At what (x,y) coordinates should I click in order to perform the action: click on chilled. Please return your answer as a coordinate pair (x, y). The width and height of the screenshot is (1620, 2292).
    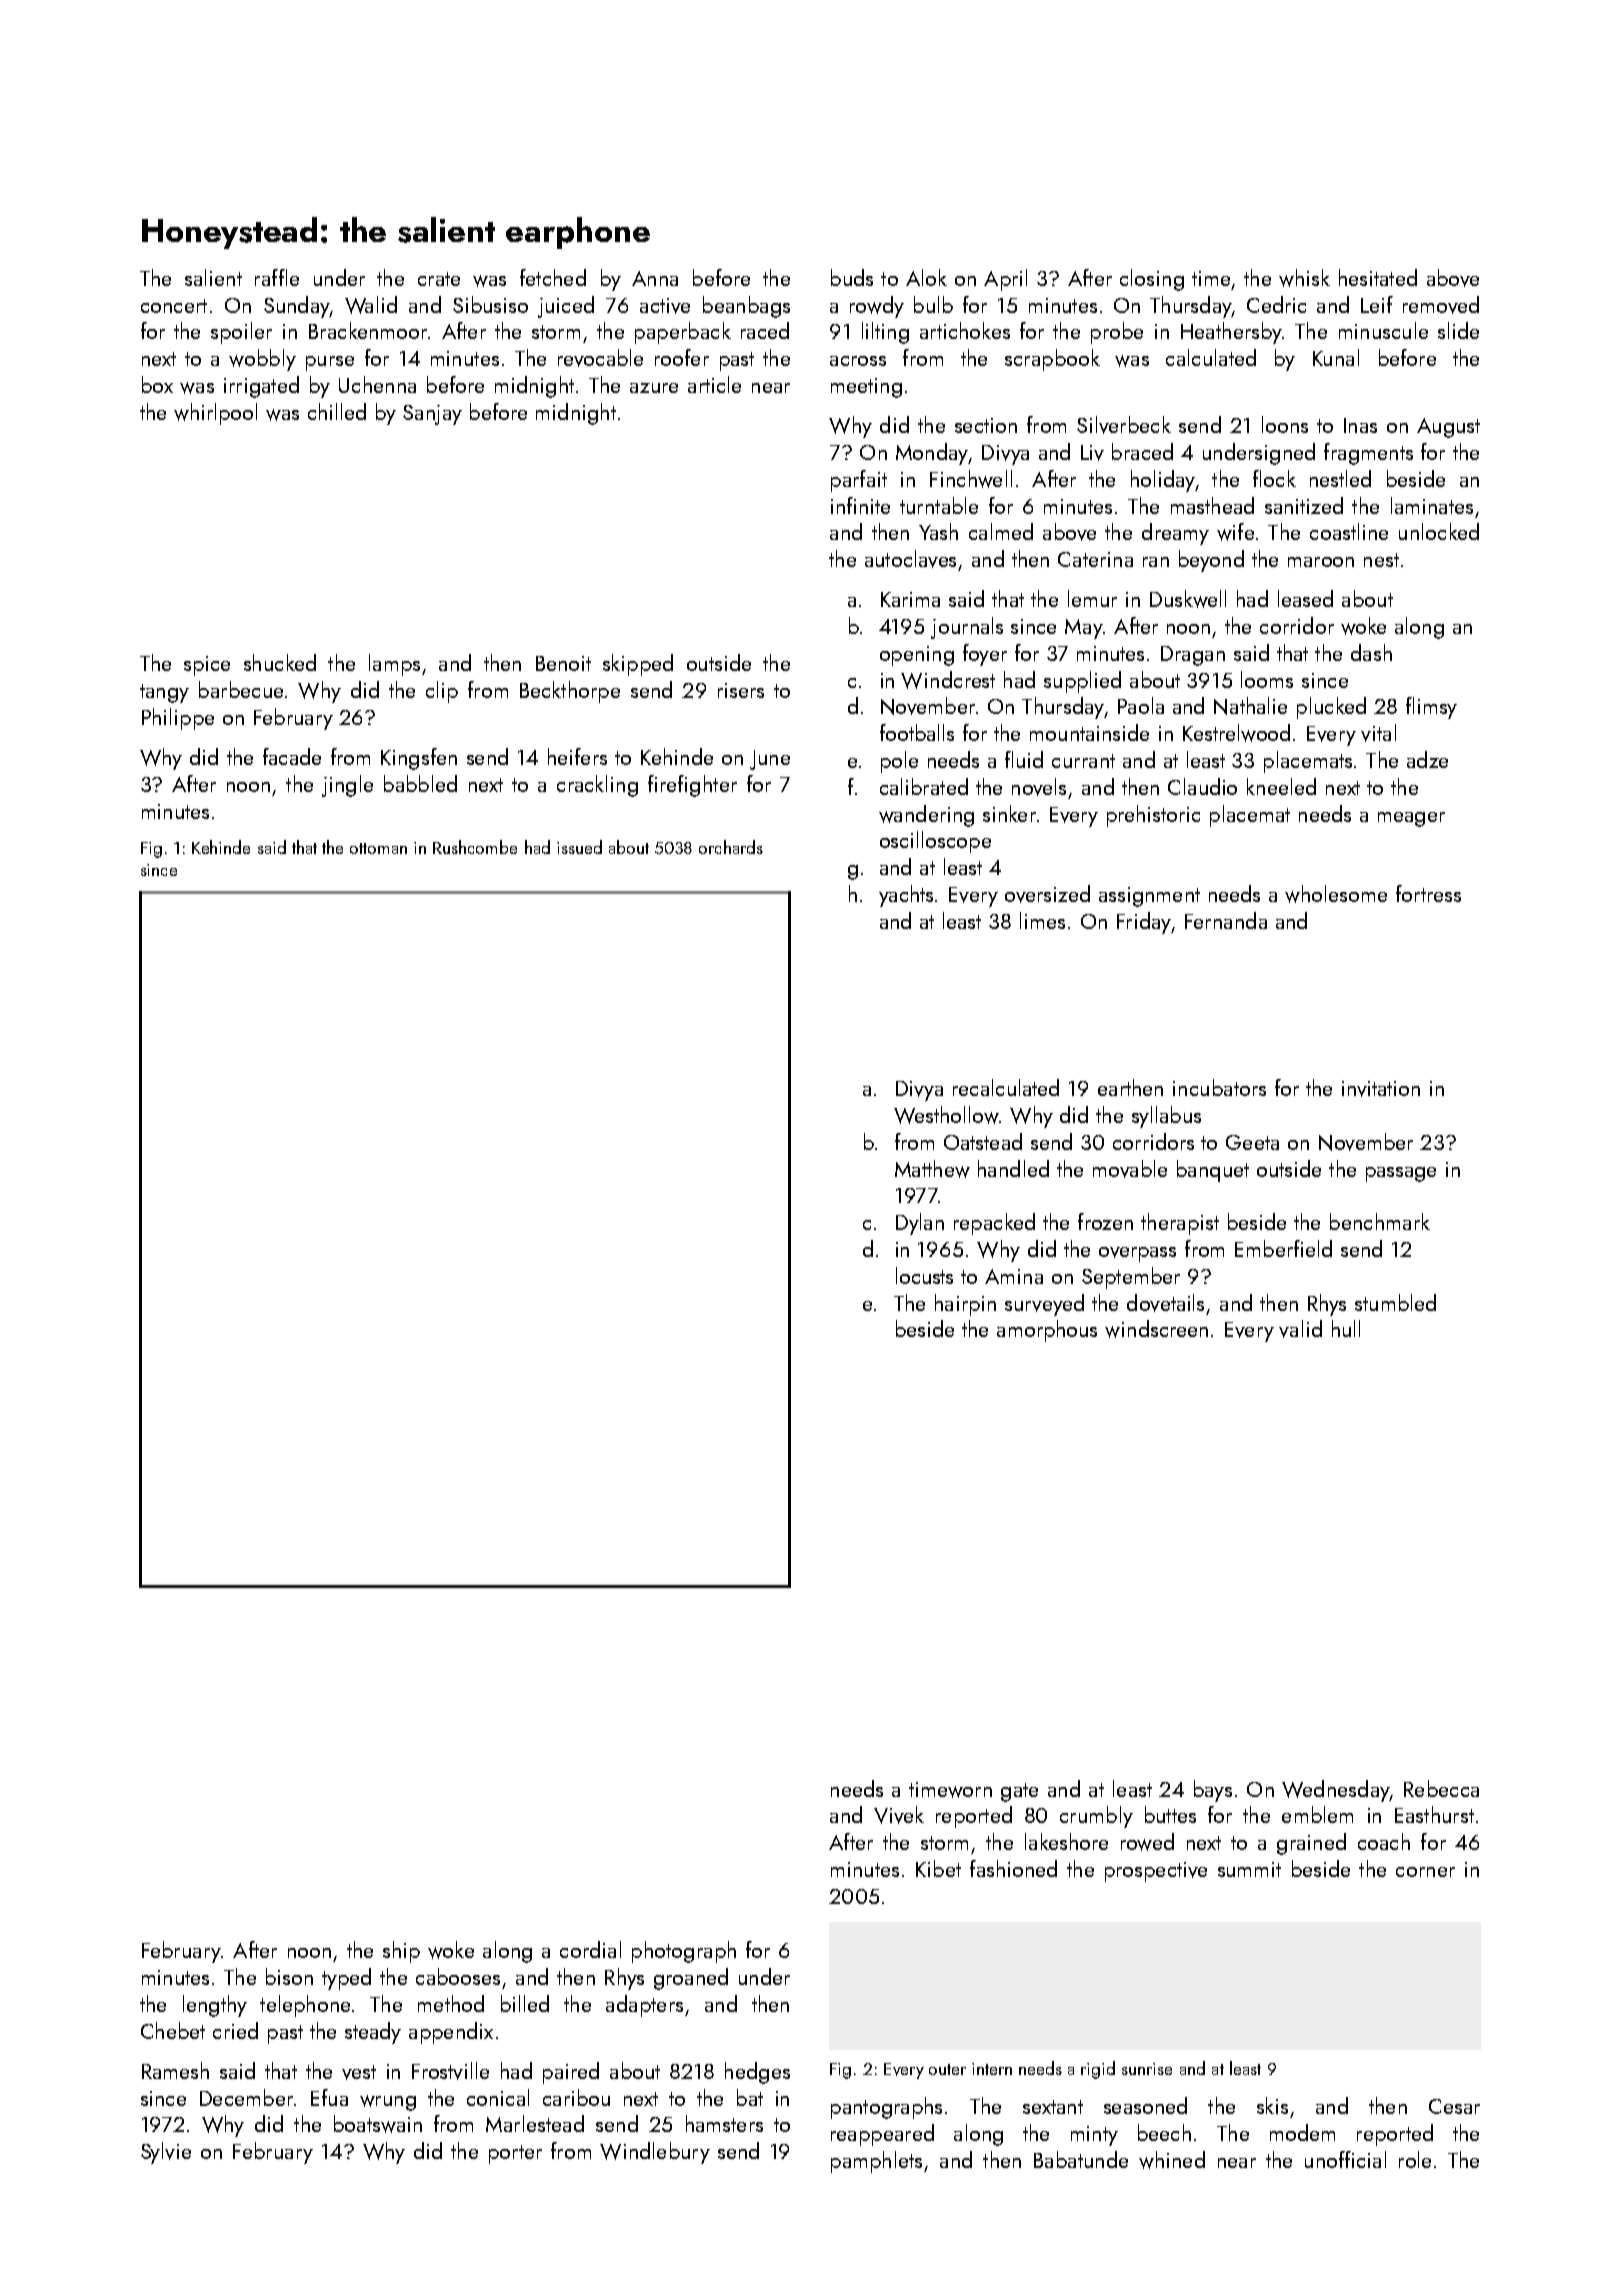
    Looking at the image, I should click on (337, 411).
